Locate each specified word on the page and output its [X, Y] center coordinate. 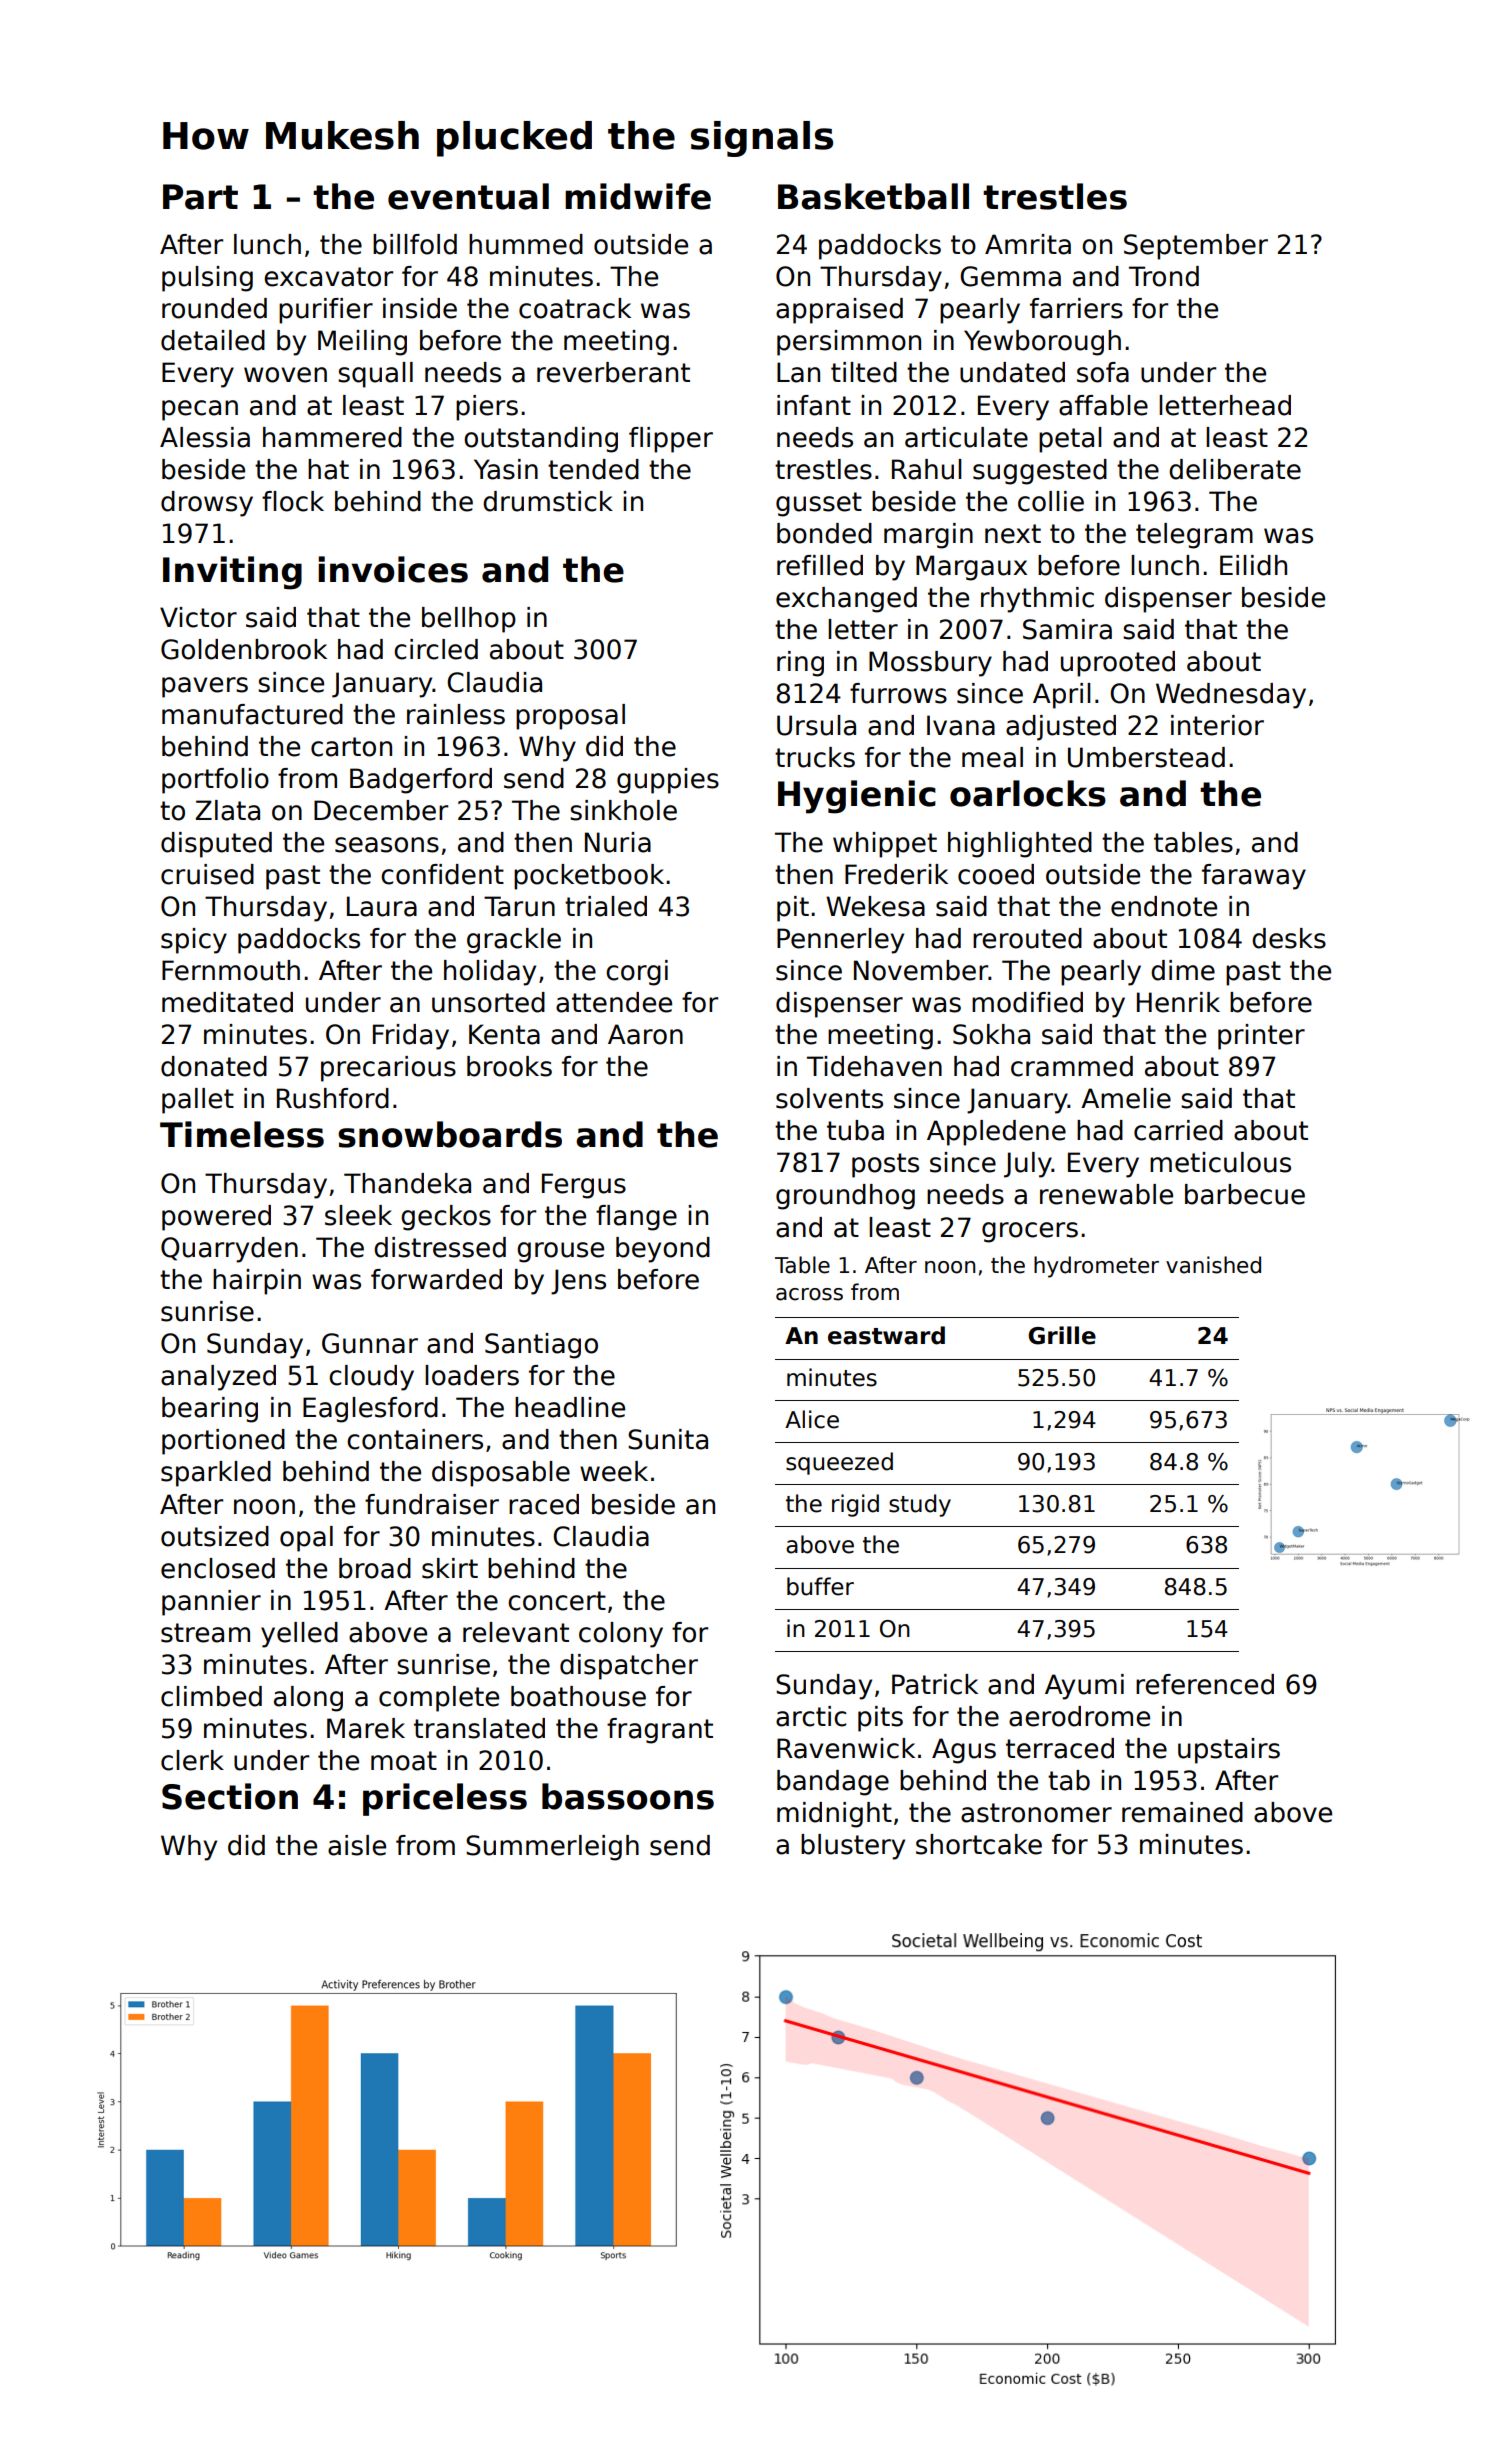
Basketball [873, 196]
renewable [1106, 1194]
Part [200, 197]
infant [814, 405]
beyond [663, 1250]
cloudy [371, 1378]
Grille [1062, 1335]
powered [216, 1218]
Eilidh [1253, 565]
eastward [886, 1335]
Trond [1164, 276]
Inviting [232, 573]
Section [230, 1796]
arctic [811, 1716]
